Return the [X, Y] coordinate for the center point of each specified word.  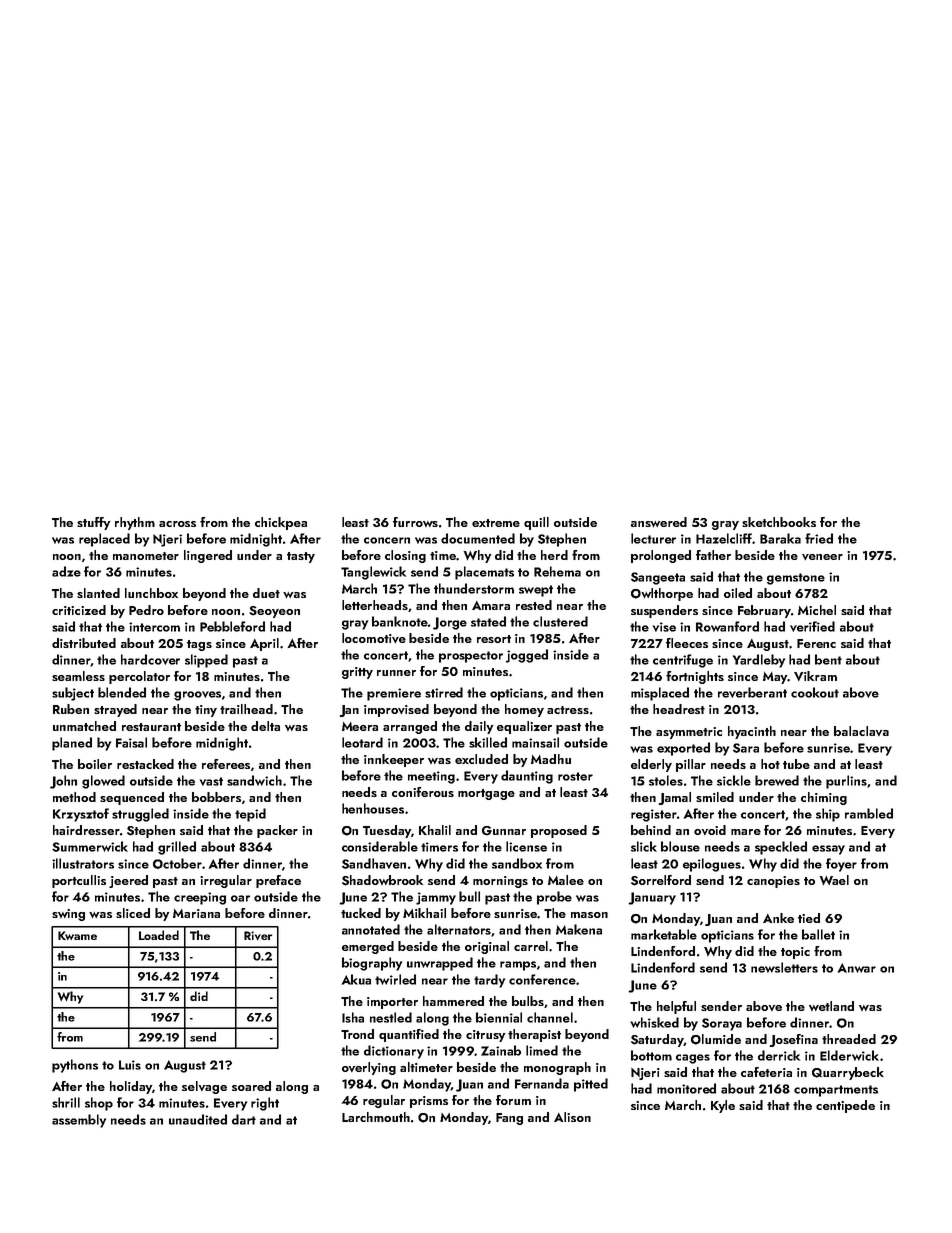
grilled [177, 848]
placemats [484, 573]
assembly [79, 1121]
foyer [841, 865]
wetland [831, 1006]
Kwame [77, 935]
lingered [208, 556]
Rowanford [727, 626]
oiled [738, 593]
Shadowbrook [382, 880]
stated [488, 621]
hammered [453, 1001]
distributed [84, 643]
